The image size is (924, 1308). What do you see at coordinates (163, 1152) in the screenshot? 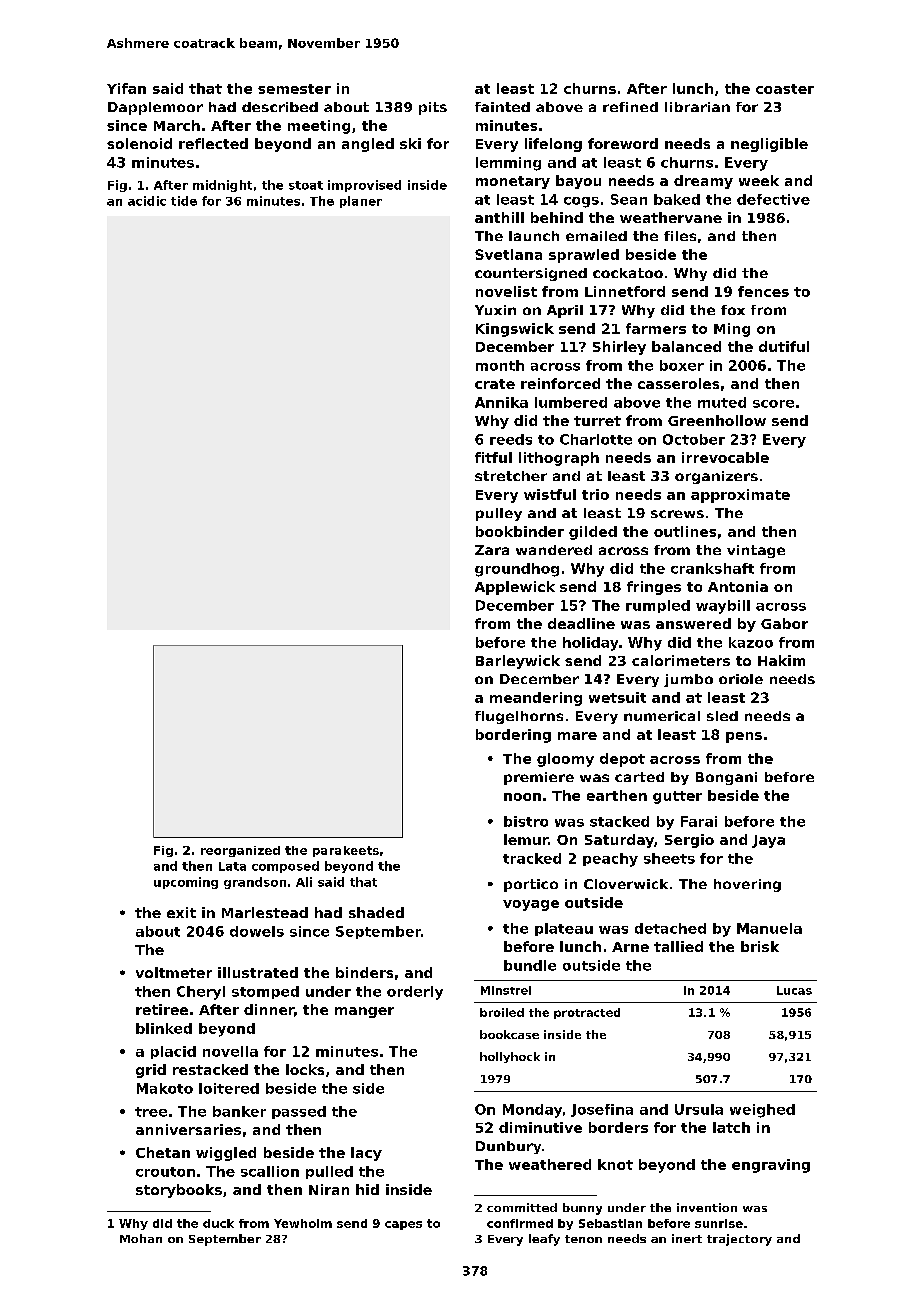
I see `Chetan` at bounding box center [163, 1152].
